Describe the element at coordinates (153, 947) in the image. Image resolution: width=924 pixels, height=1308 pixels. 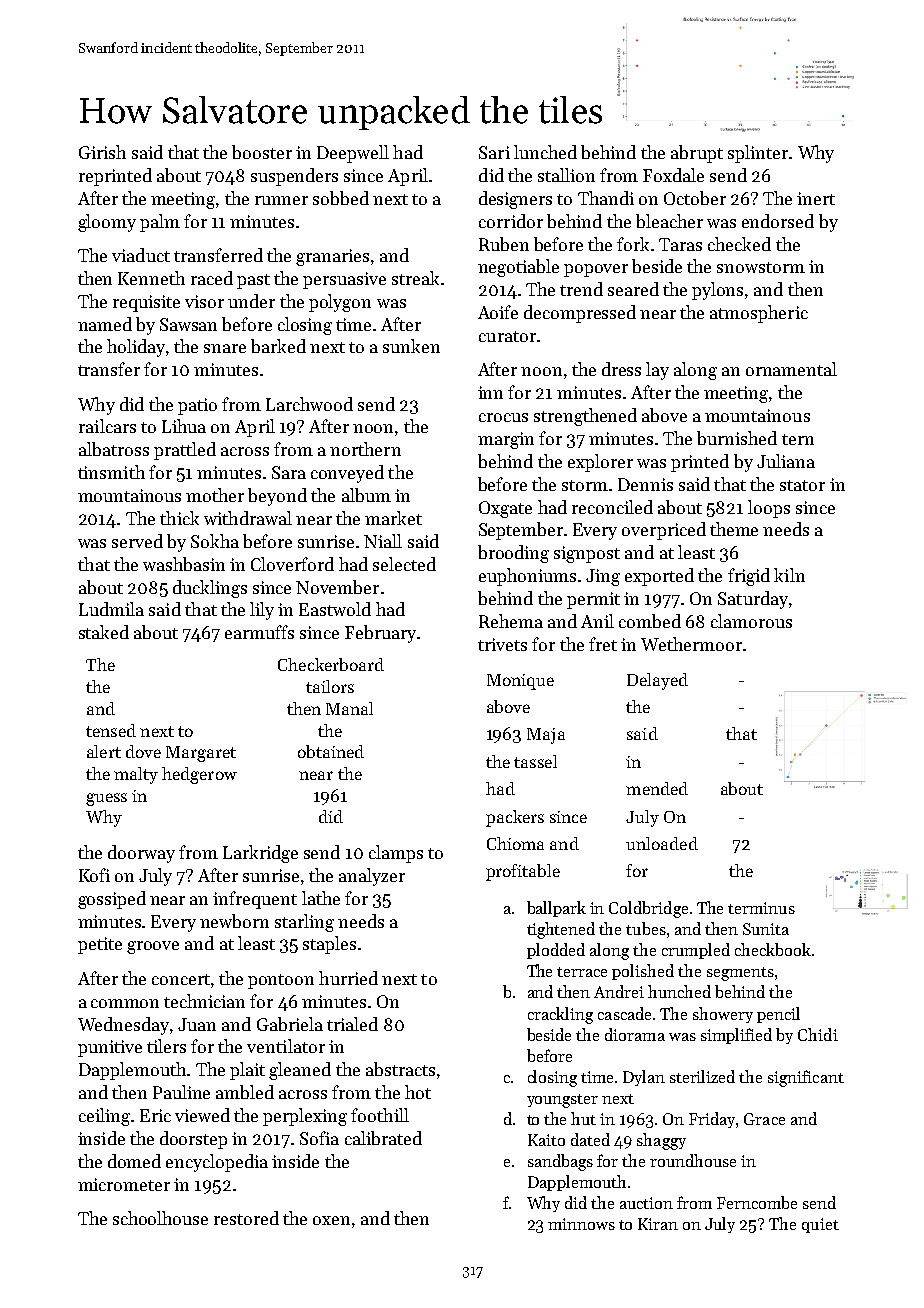
I see `groove` at that location.
